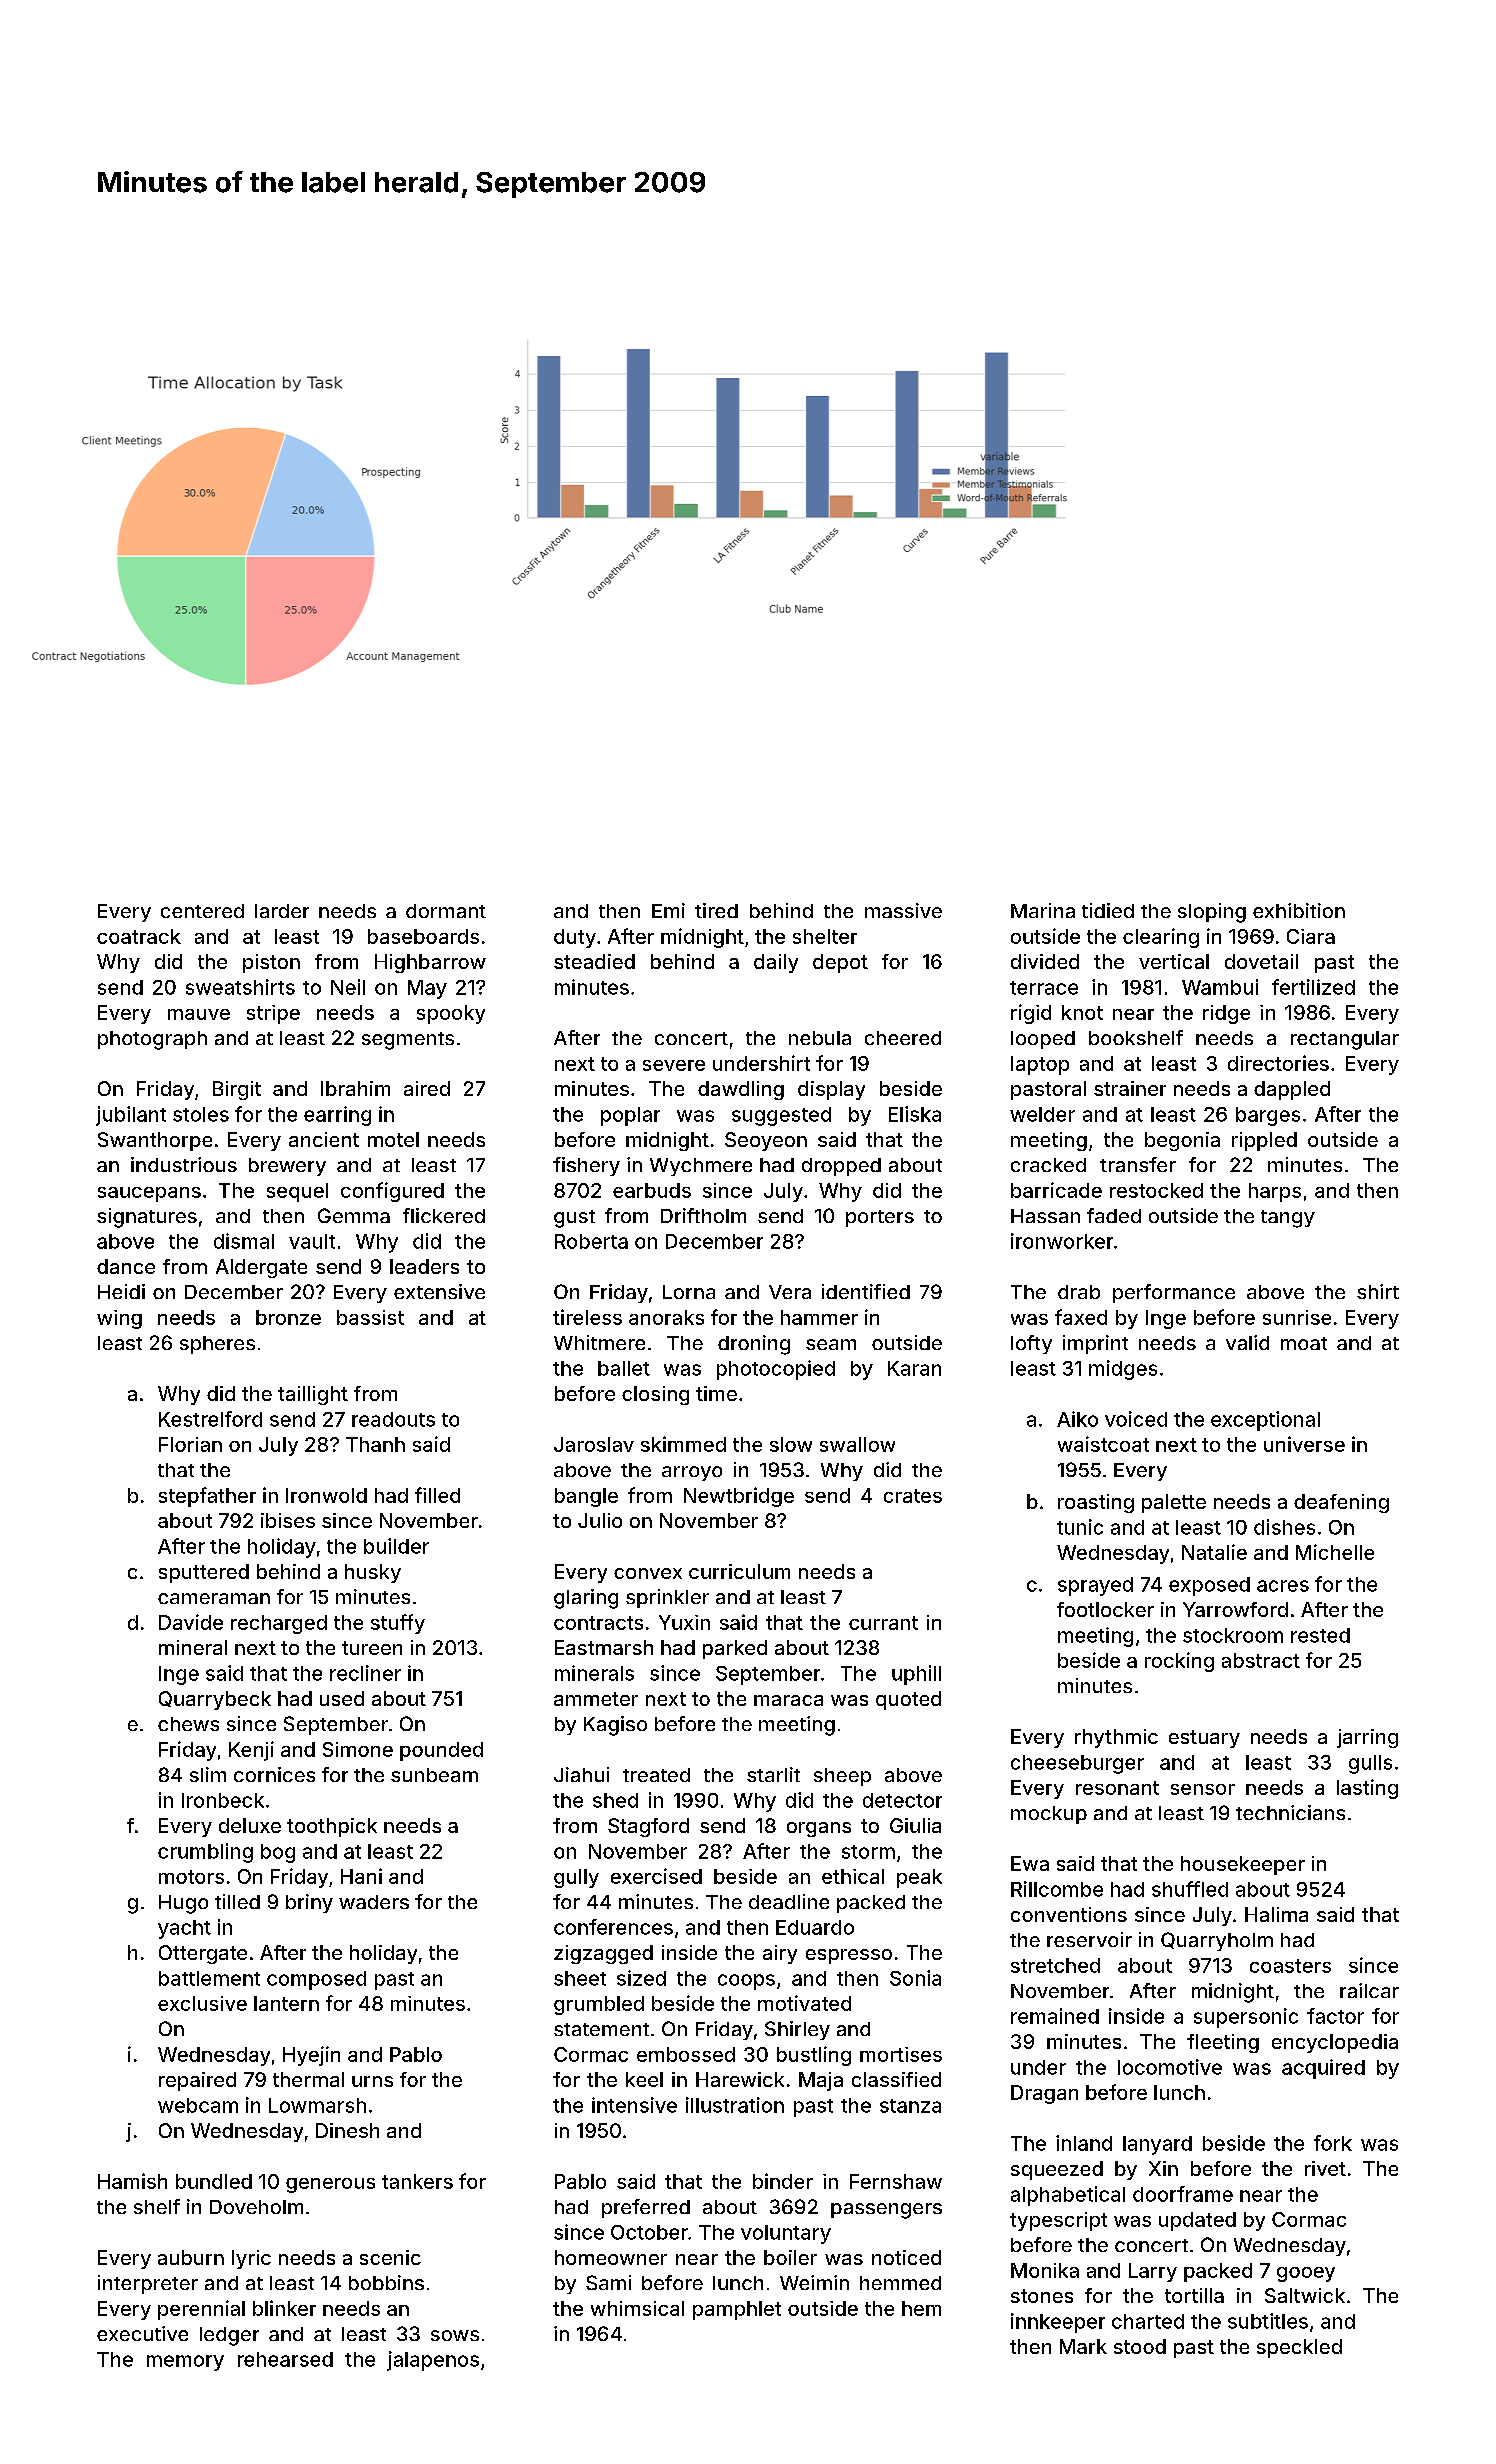 This image has width=1496, height=2464. What do you see at coordinates (417, 2181) in the image?
I see `tankers` at bounding box center [417, 2181].
